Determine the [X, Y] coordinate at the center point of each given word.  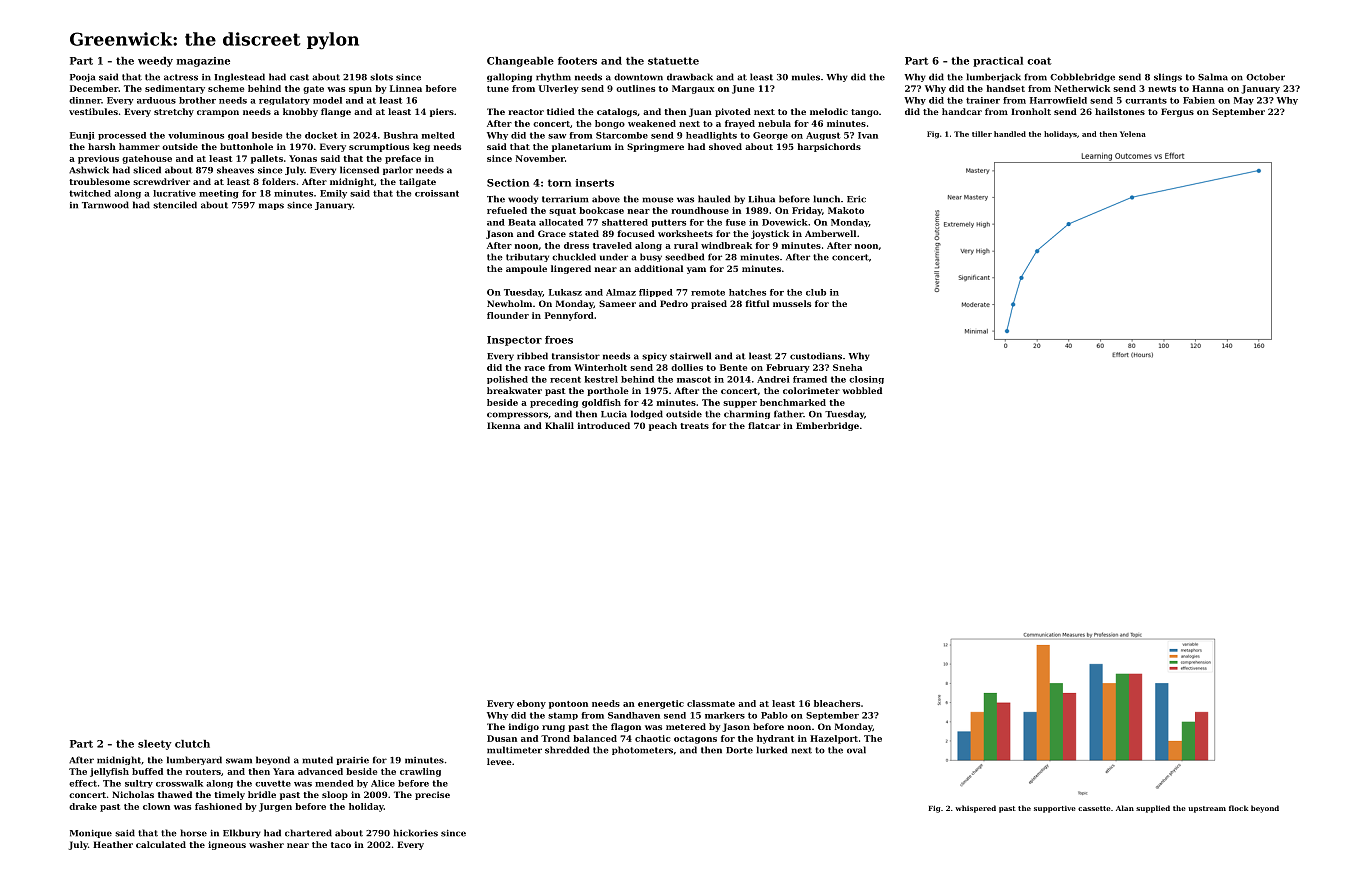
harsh [102, 146]
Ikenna [503, 425]
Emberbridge [827, 426]
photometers [642, 750]
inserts [595, 183]
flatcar [764, 425]
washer [266, 844]
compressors [517, 415]
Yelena [1133, 134]
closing [866, 380]
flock [1239, 808]
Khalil [559, 425]
